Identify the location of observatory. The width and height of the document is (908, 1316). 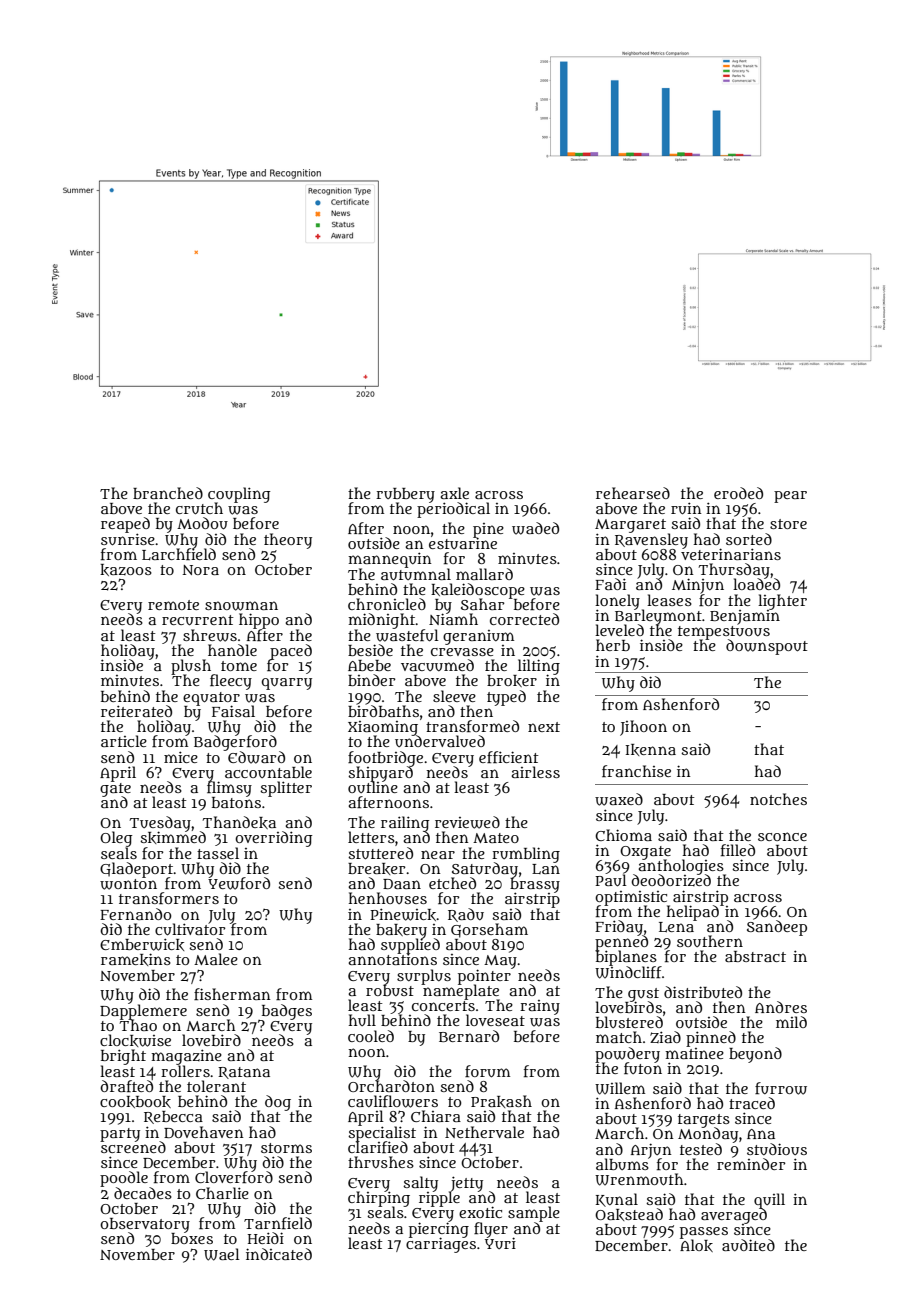
(145, 1225).
